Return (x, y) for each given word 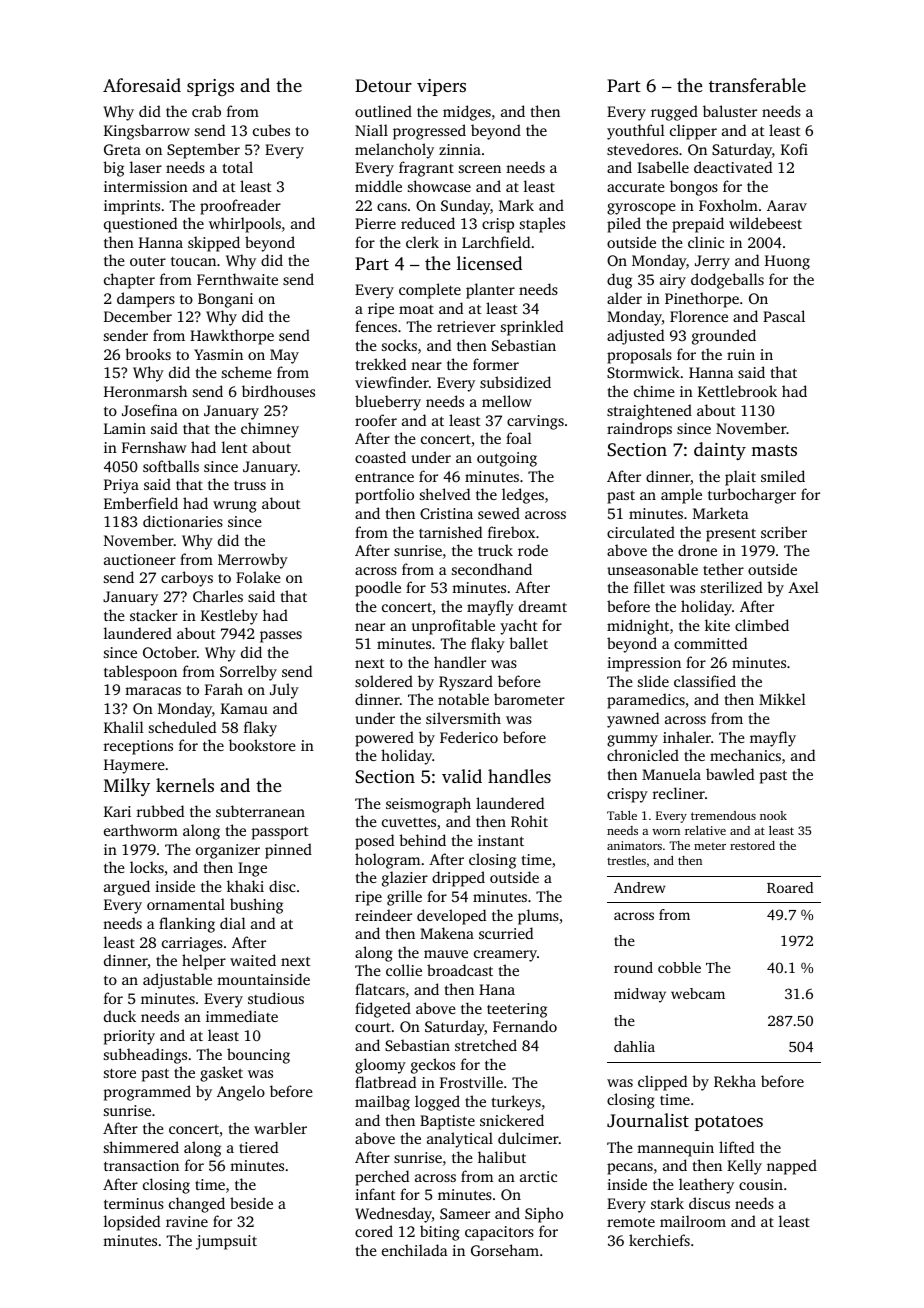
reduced (428, 223)
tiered (258, 1147)
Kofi (794, 149)
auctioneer (140, 559)
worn (666, 832)
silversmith (463, 718)
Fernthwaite (237, 279)
